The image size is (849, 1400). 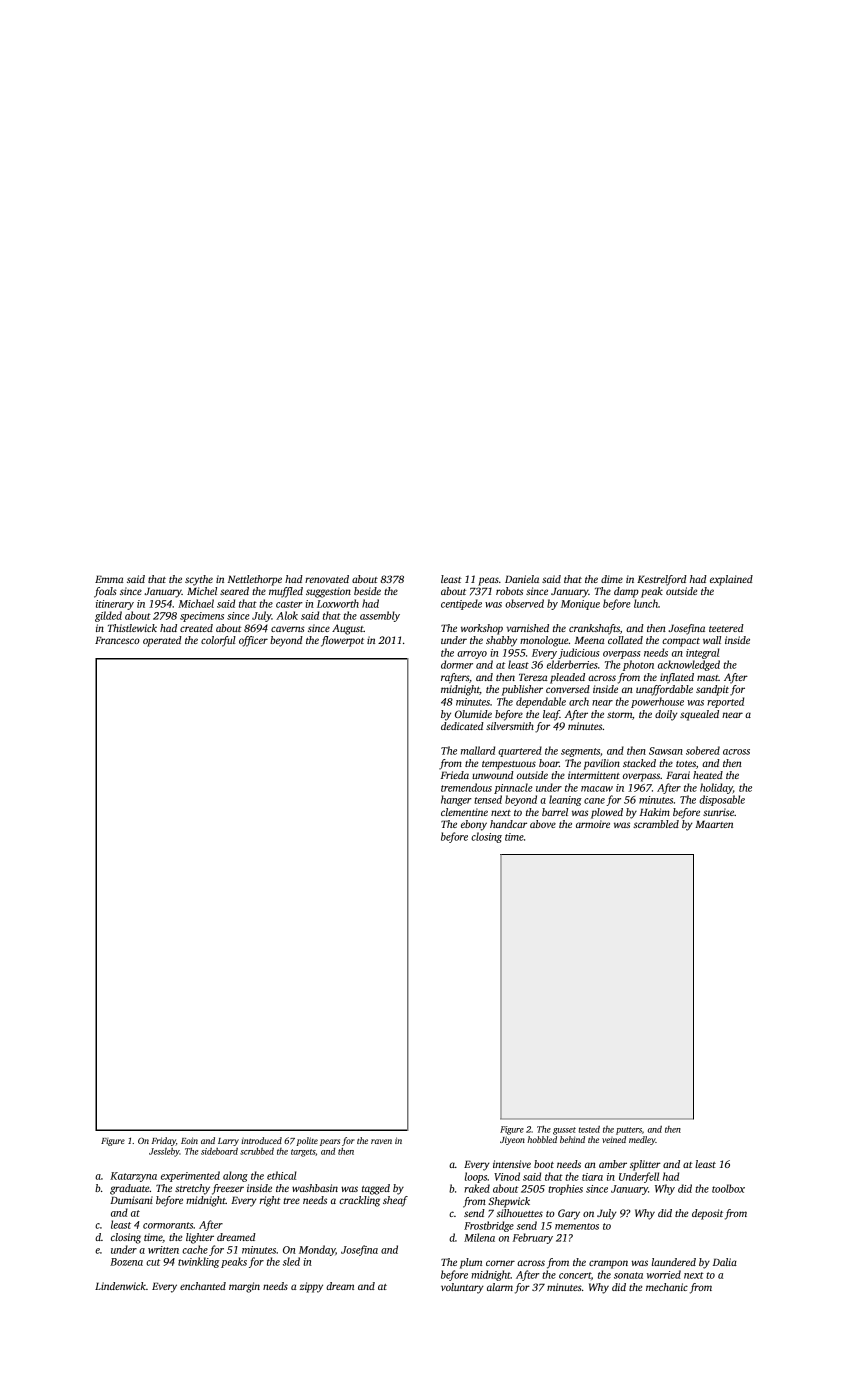 What do you see at coordinates (474, 825) in the screenshot?
I see `ebony` at bounding box center [474, 825].
